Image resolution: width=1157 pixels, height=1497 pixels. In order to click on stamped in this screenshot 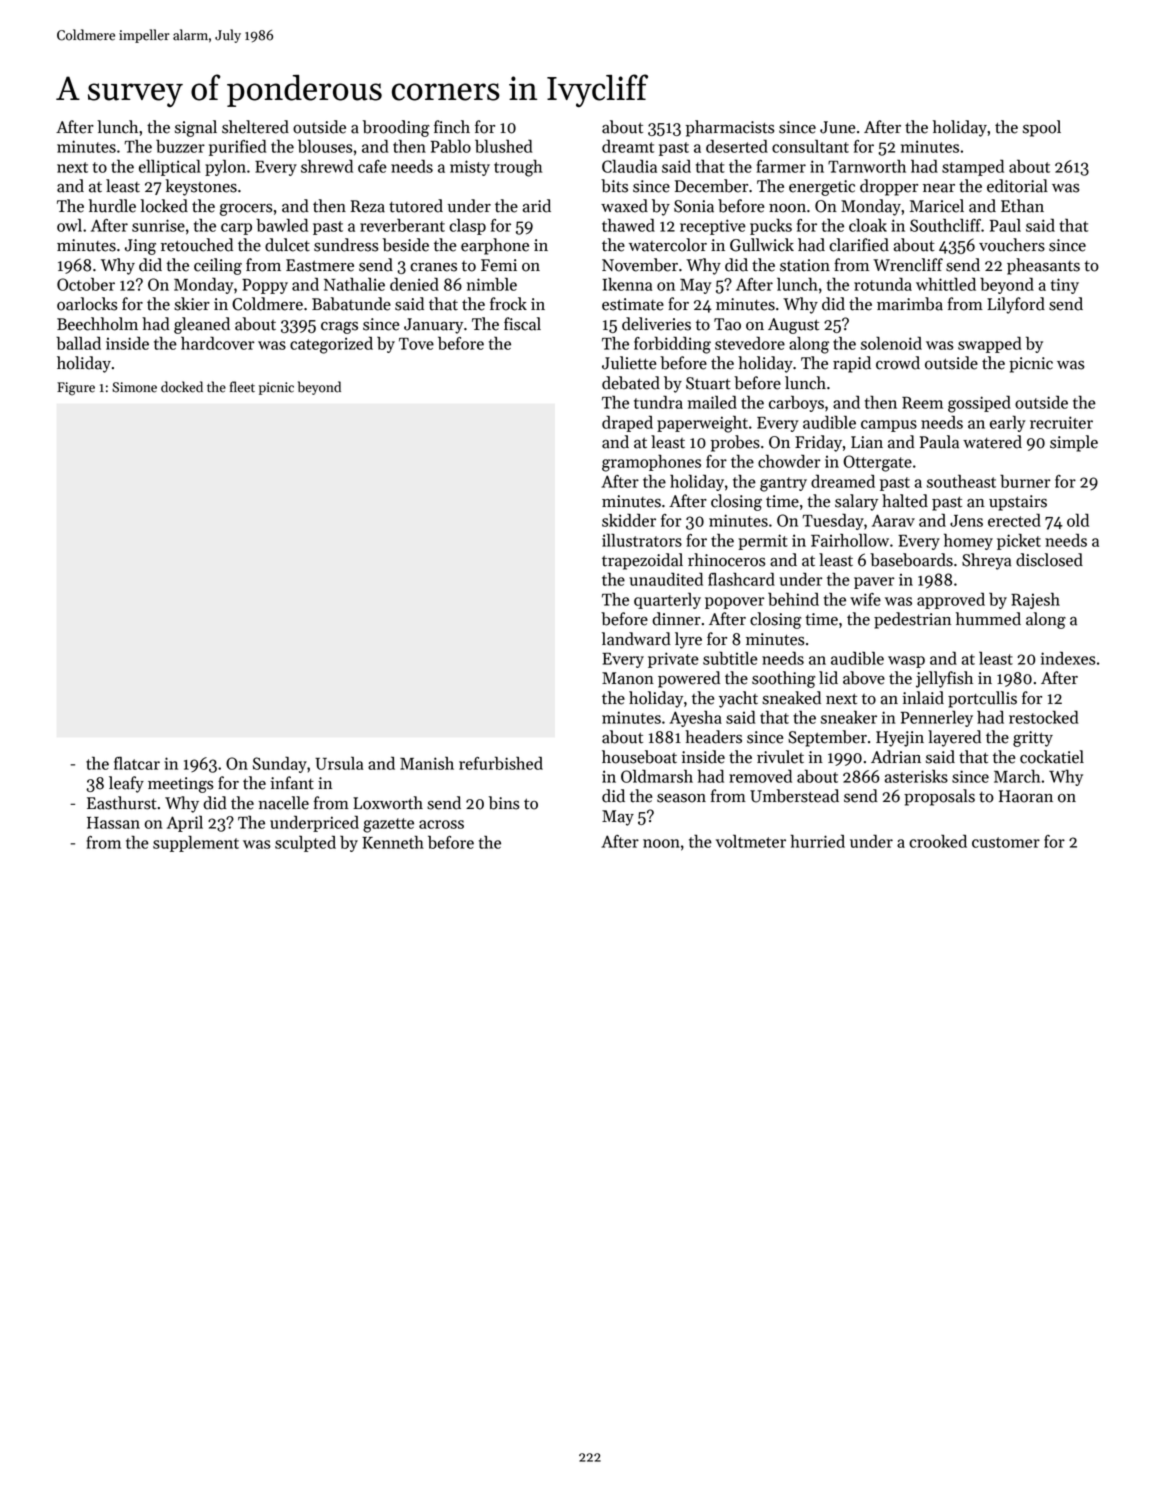, I will do `click(973, 168)`.
